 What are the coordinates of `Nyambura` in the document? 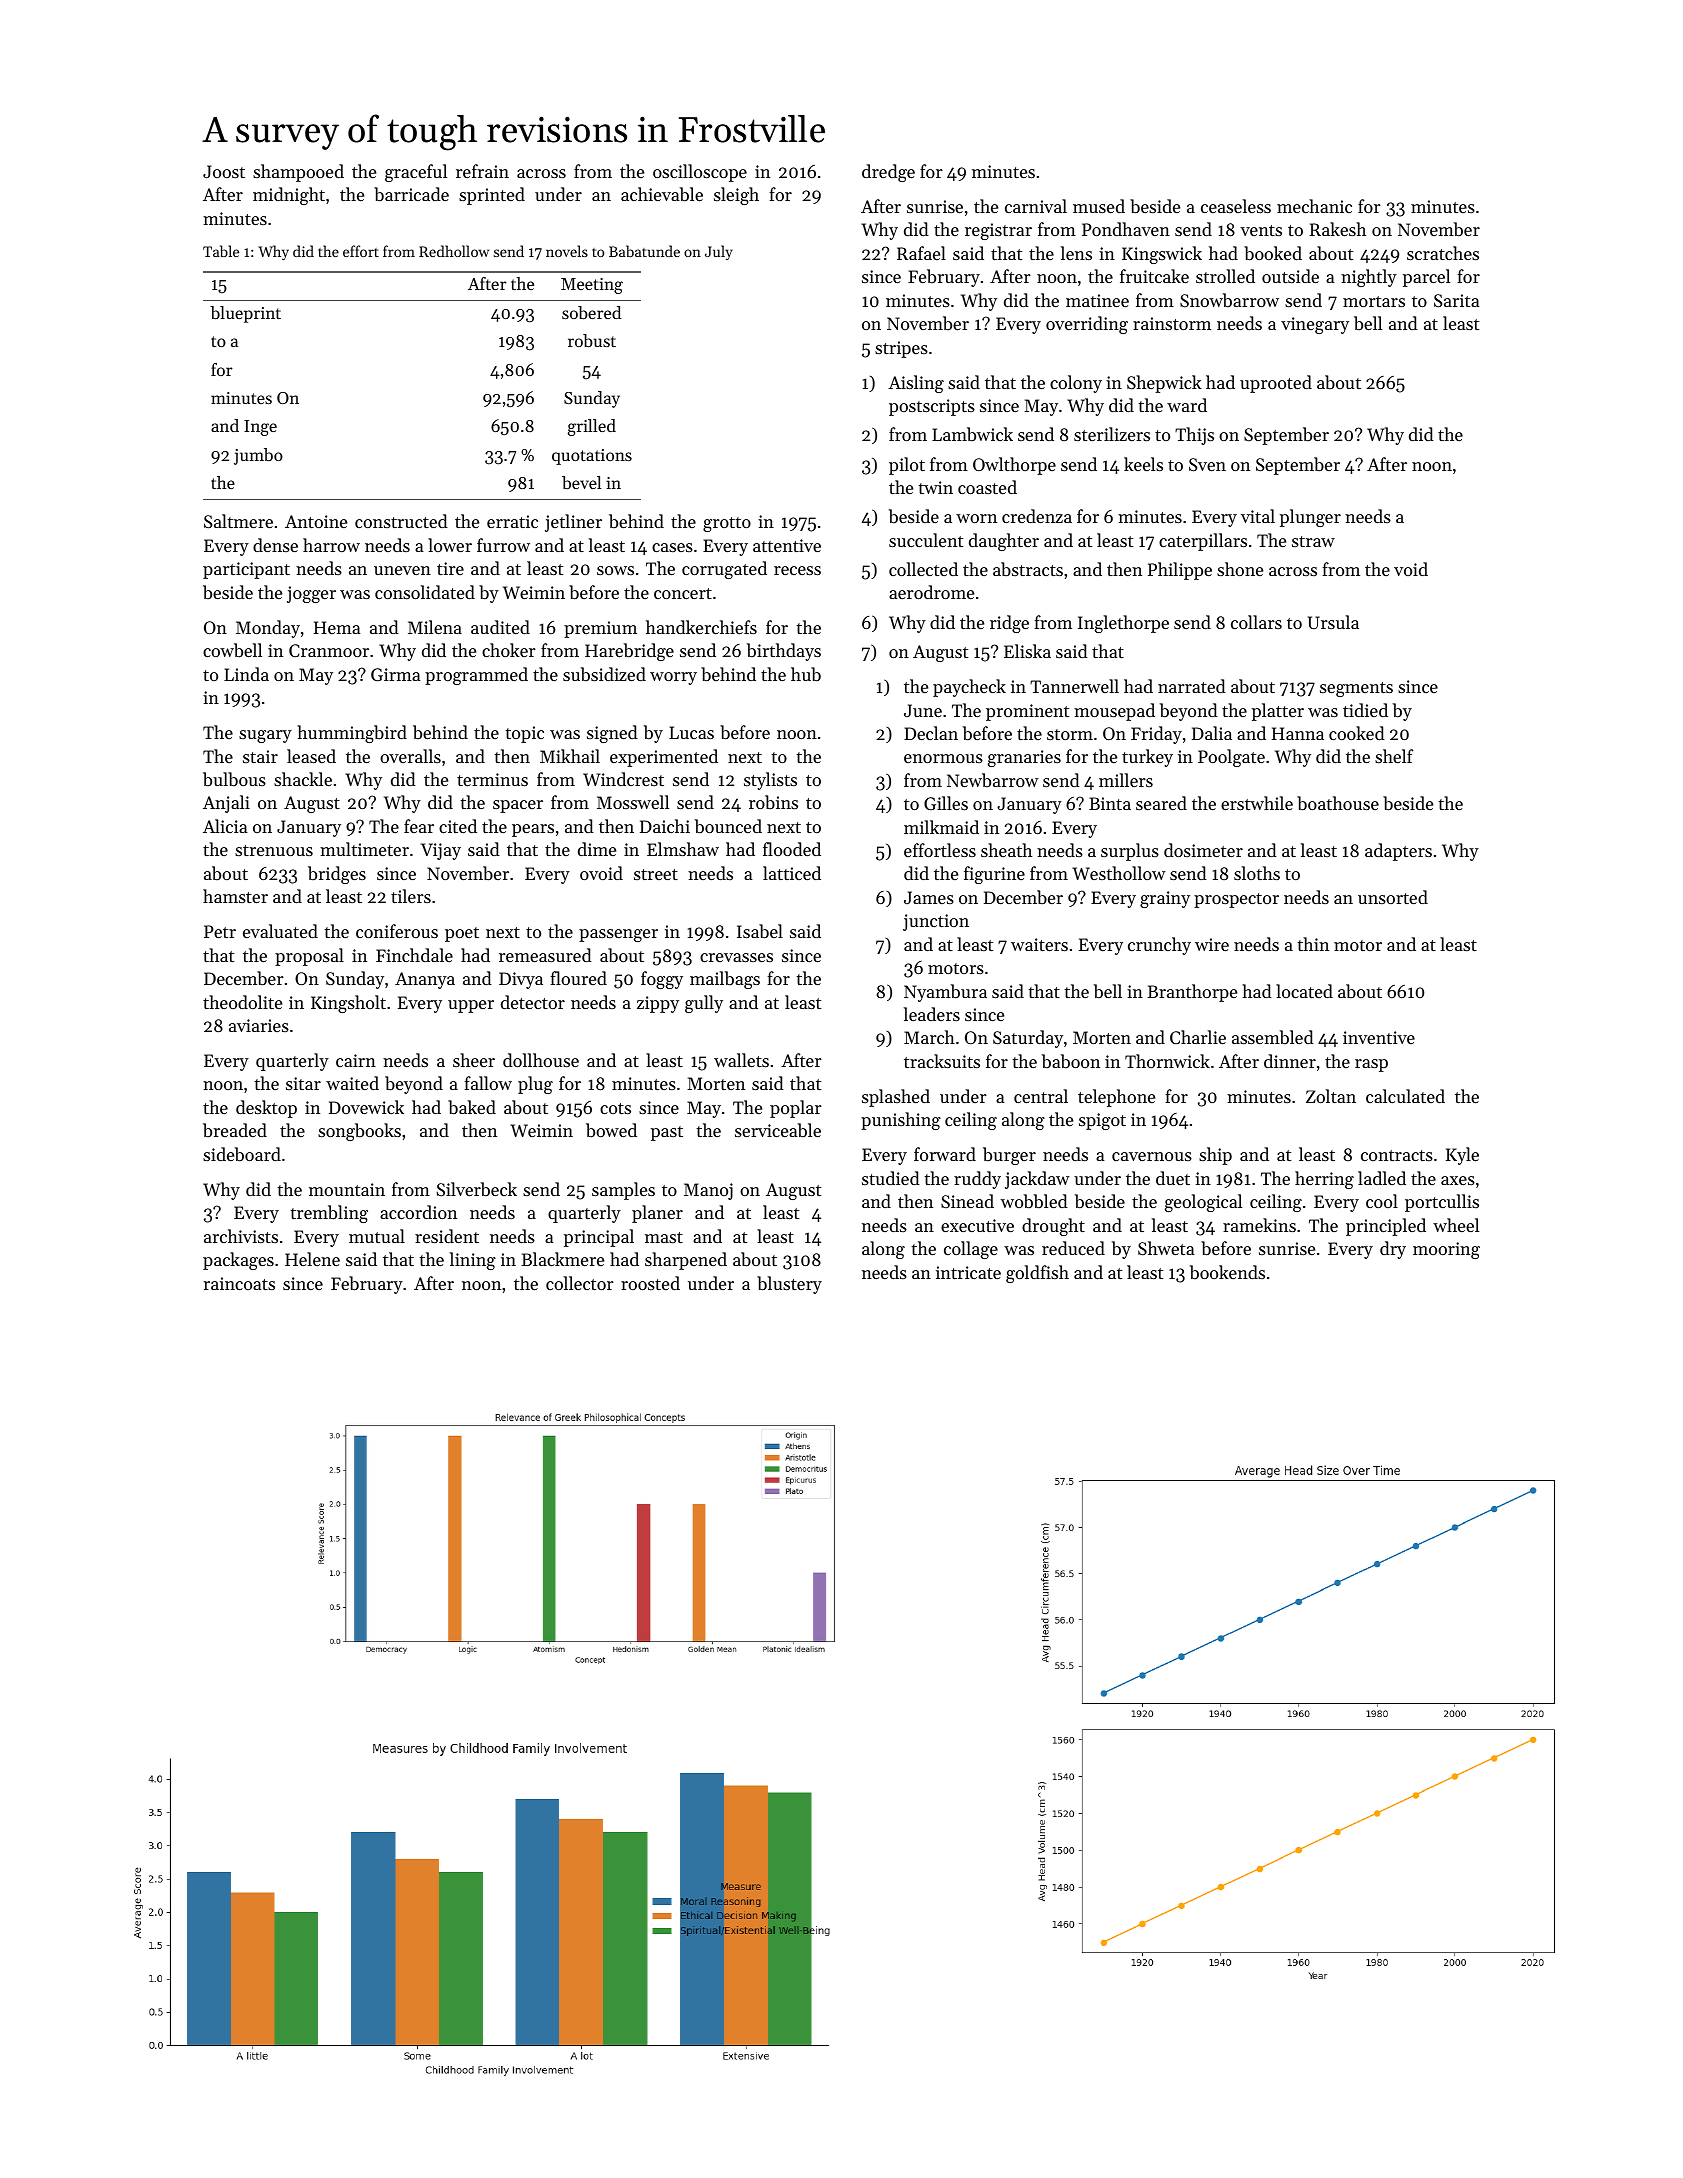 It's located at (945, 993).
